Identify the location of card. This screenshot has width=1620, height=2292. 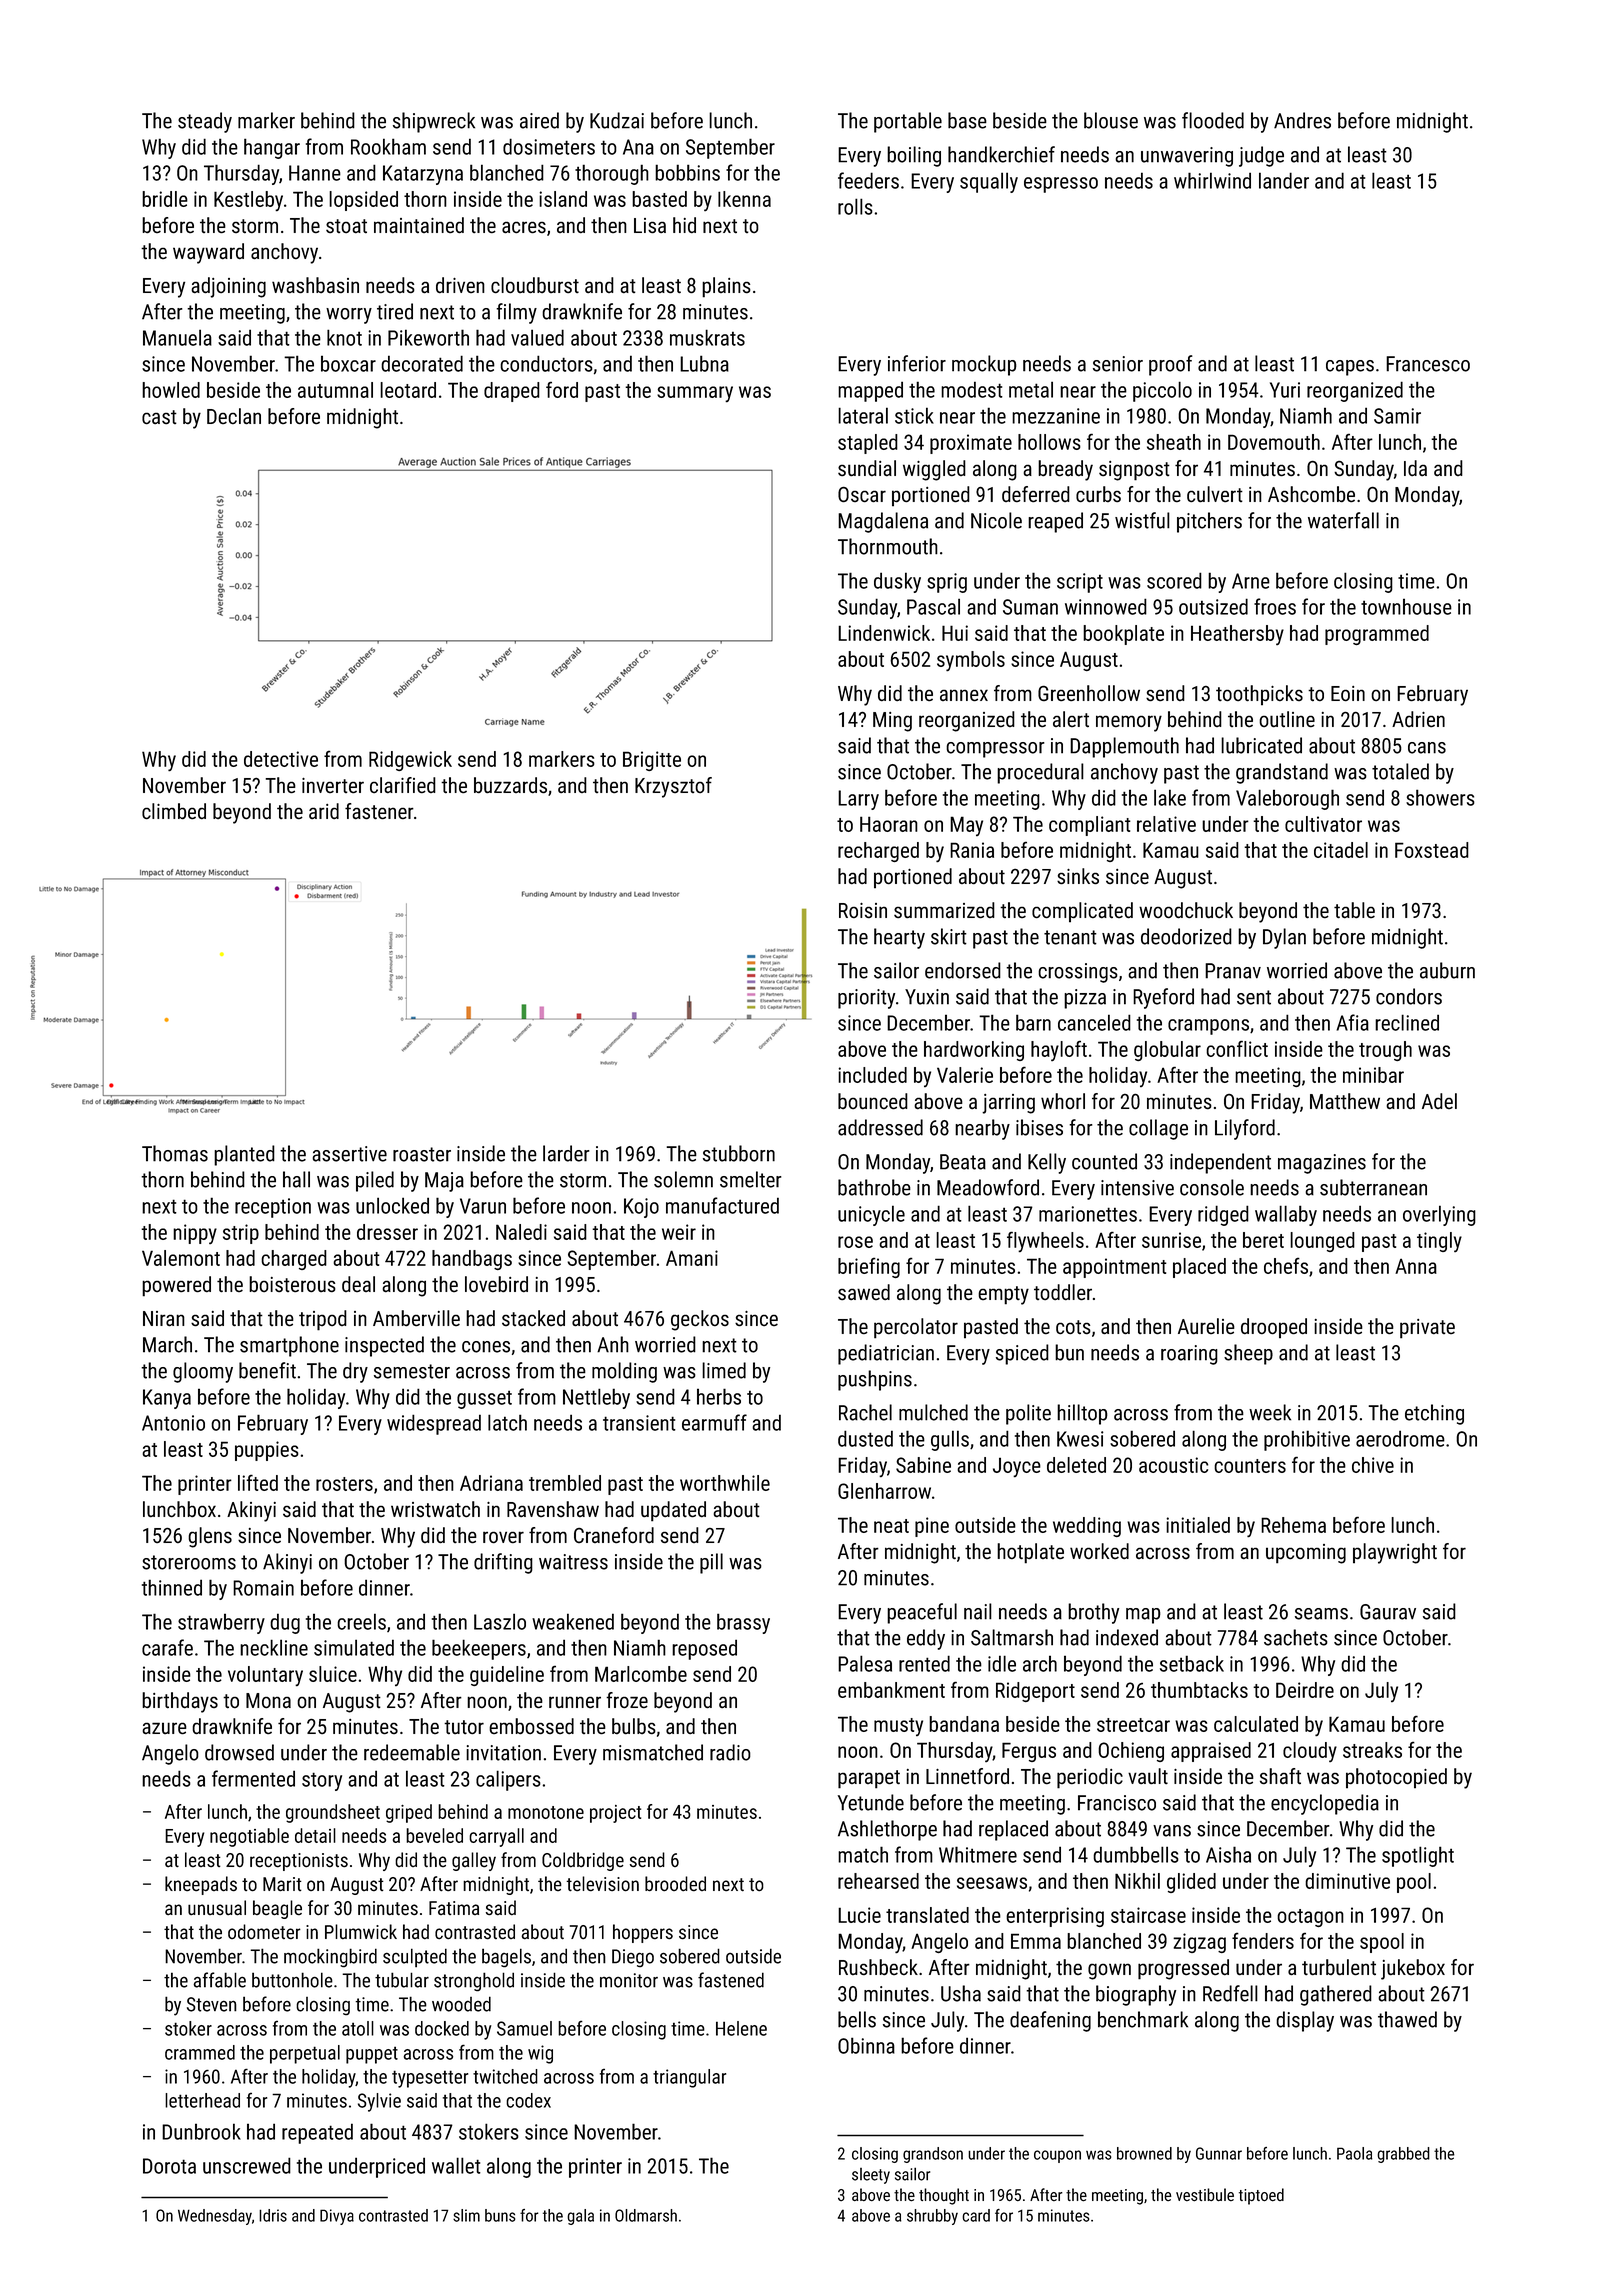
(976, 2215).
